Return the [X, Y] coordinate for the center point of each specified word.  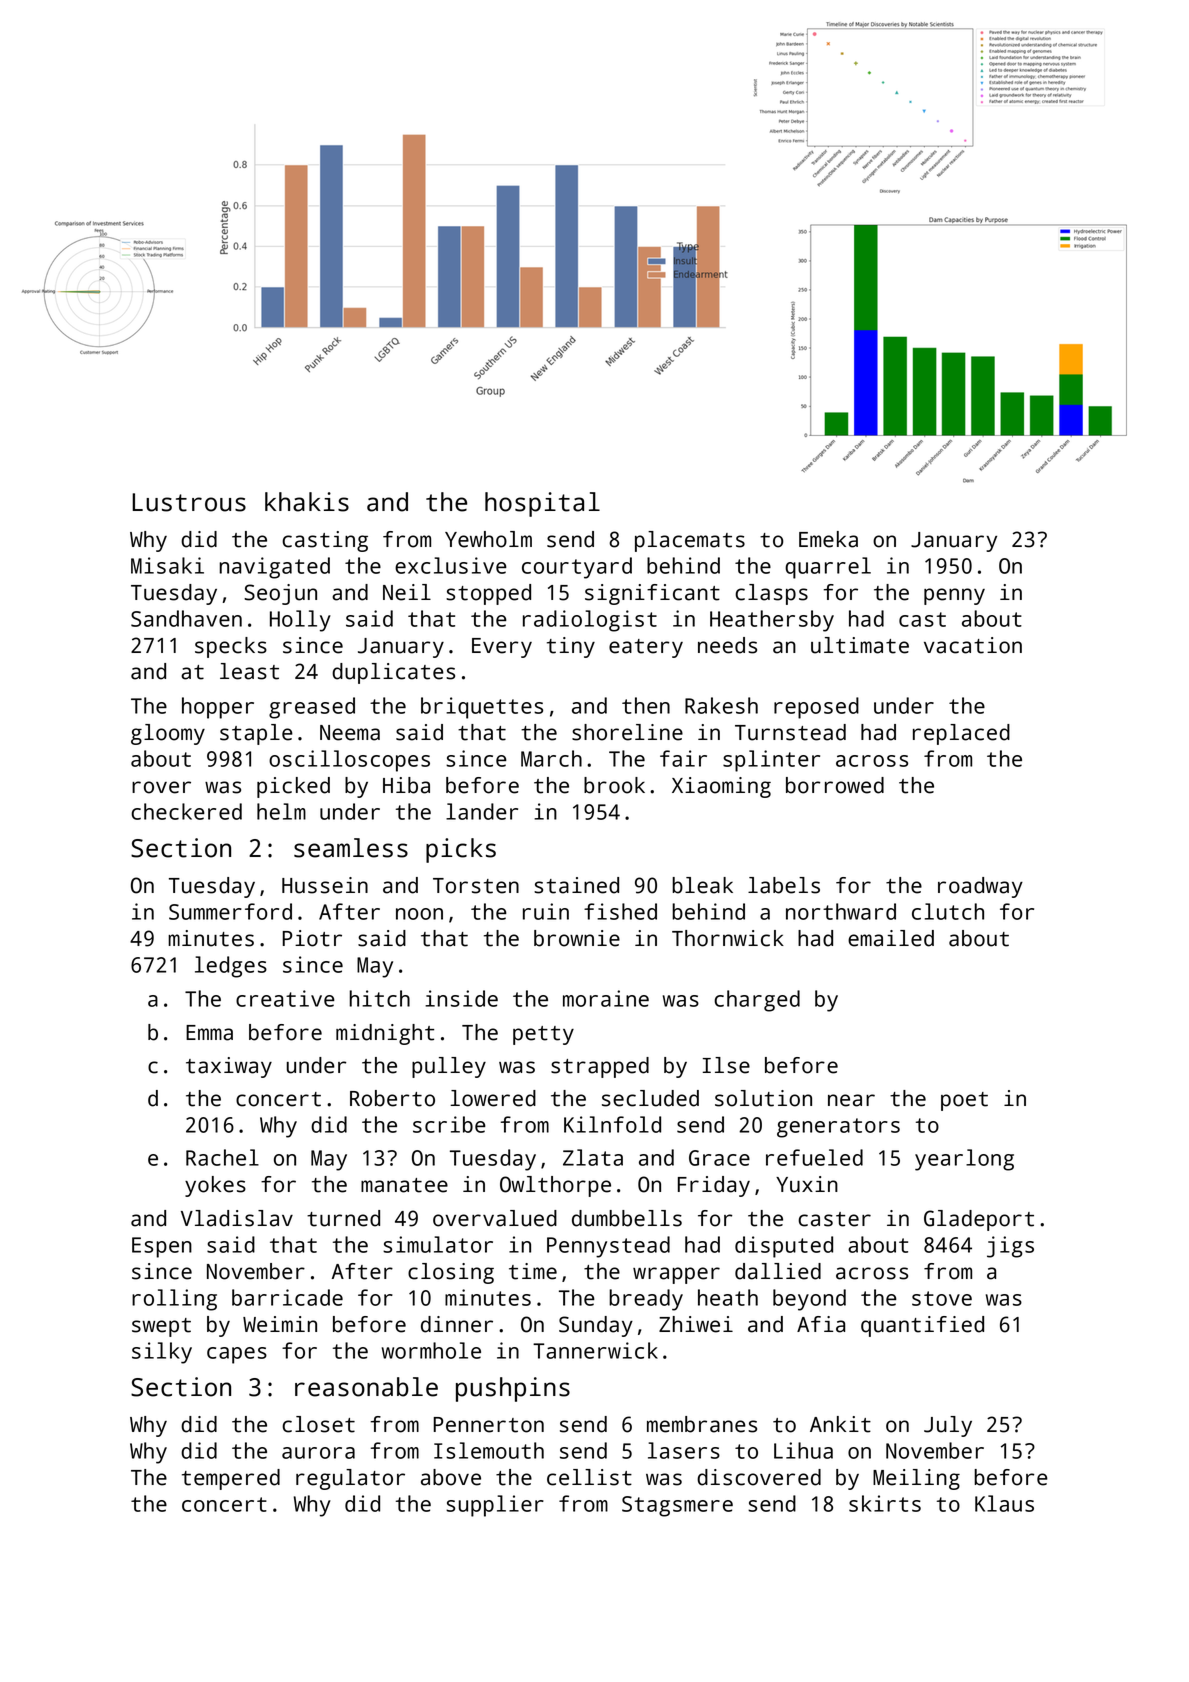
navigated [274, 568]
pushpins [513, 1389]
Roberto [392, 1098]
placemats [690, 541]
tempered [231, 1479]
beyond [809, 1300]
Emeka [828, 539]
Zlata [593, 1157]
